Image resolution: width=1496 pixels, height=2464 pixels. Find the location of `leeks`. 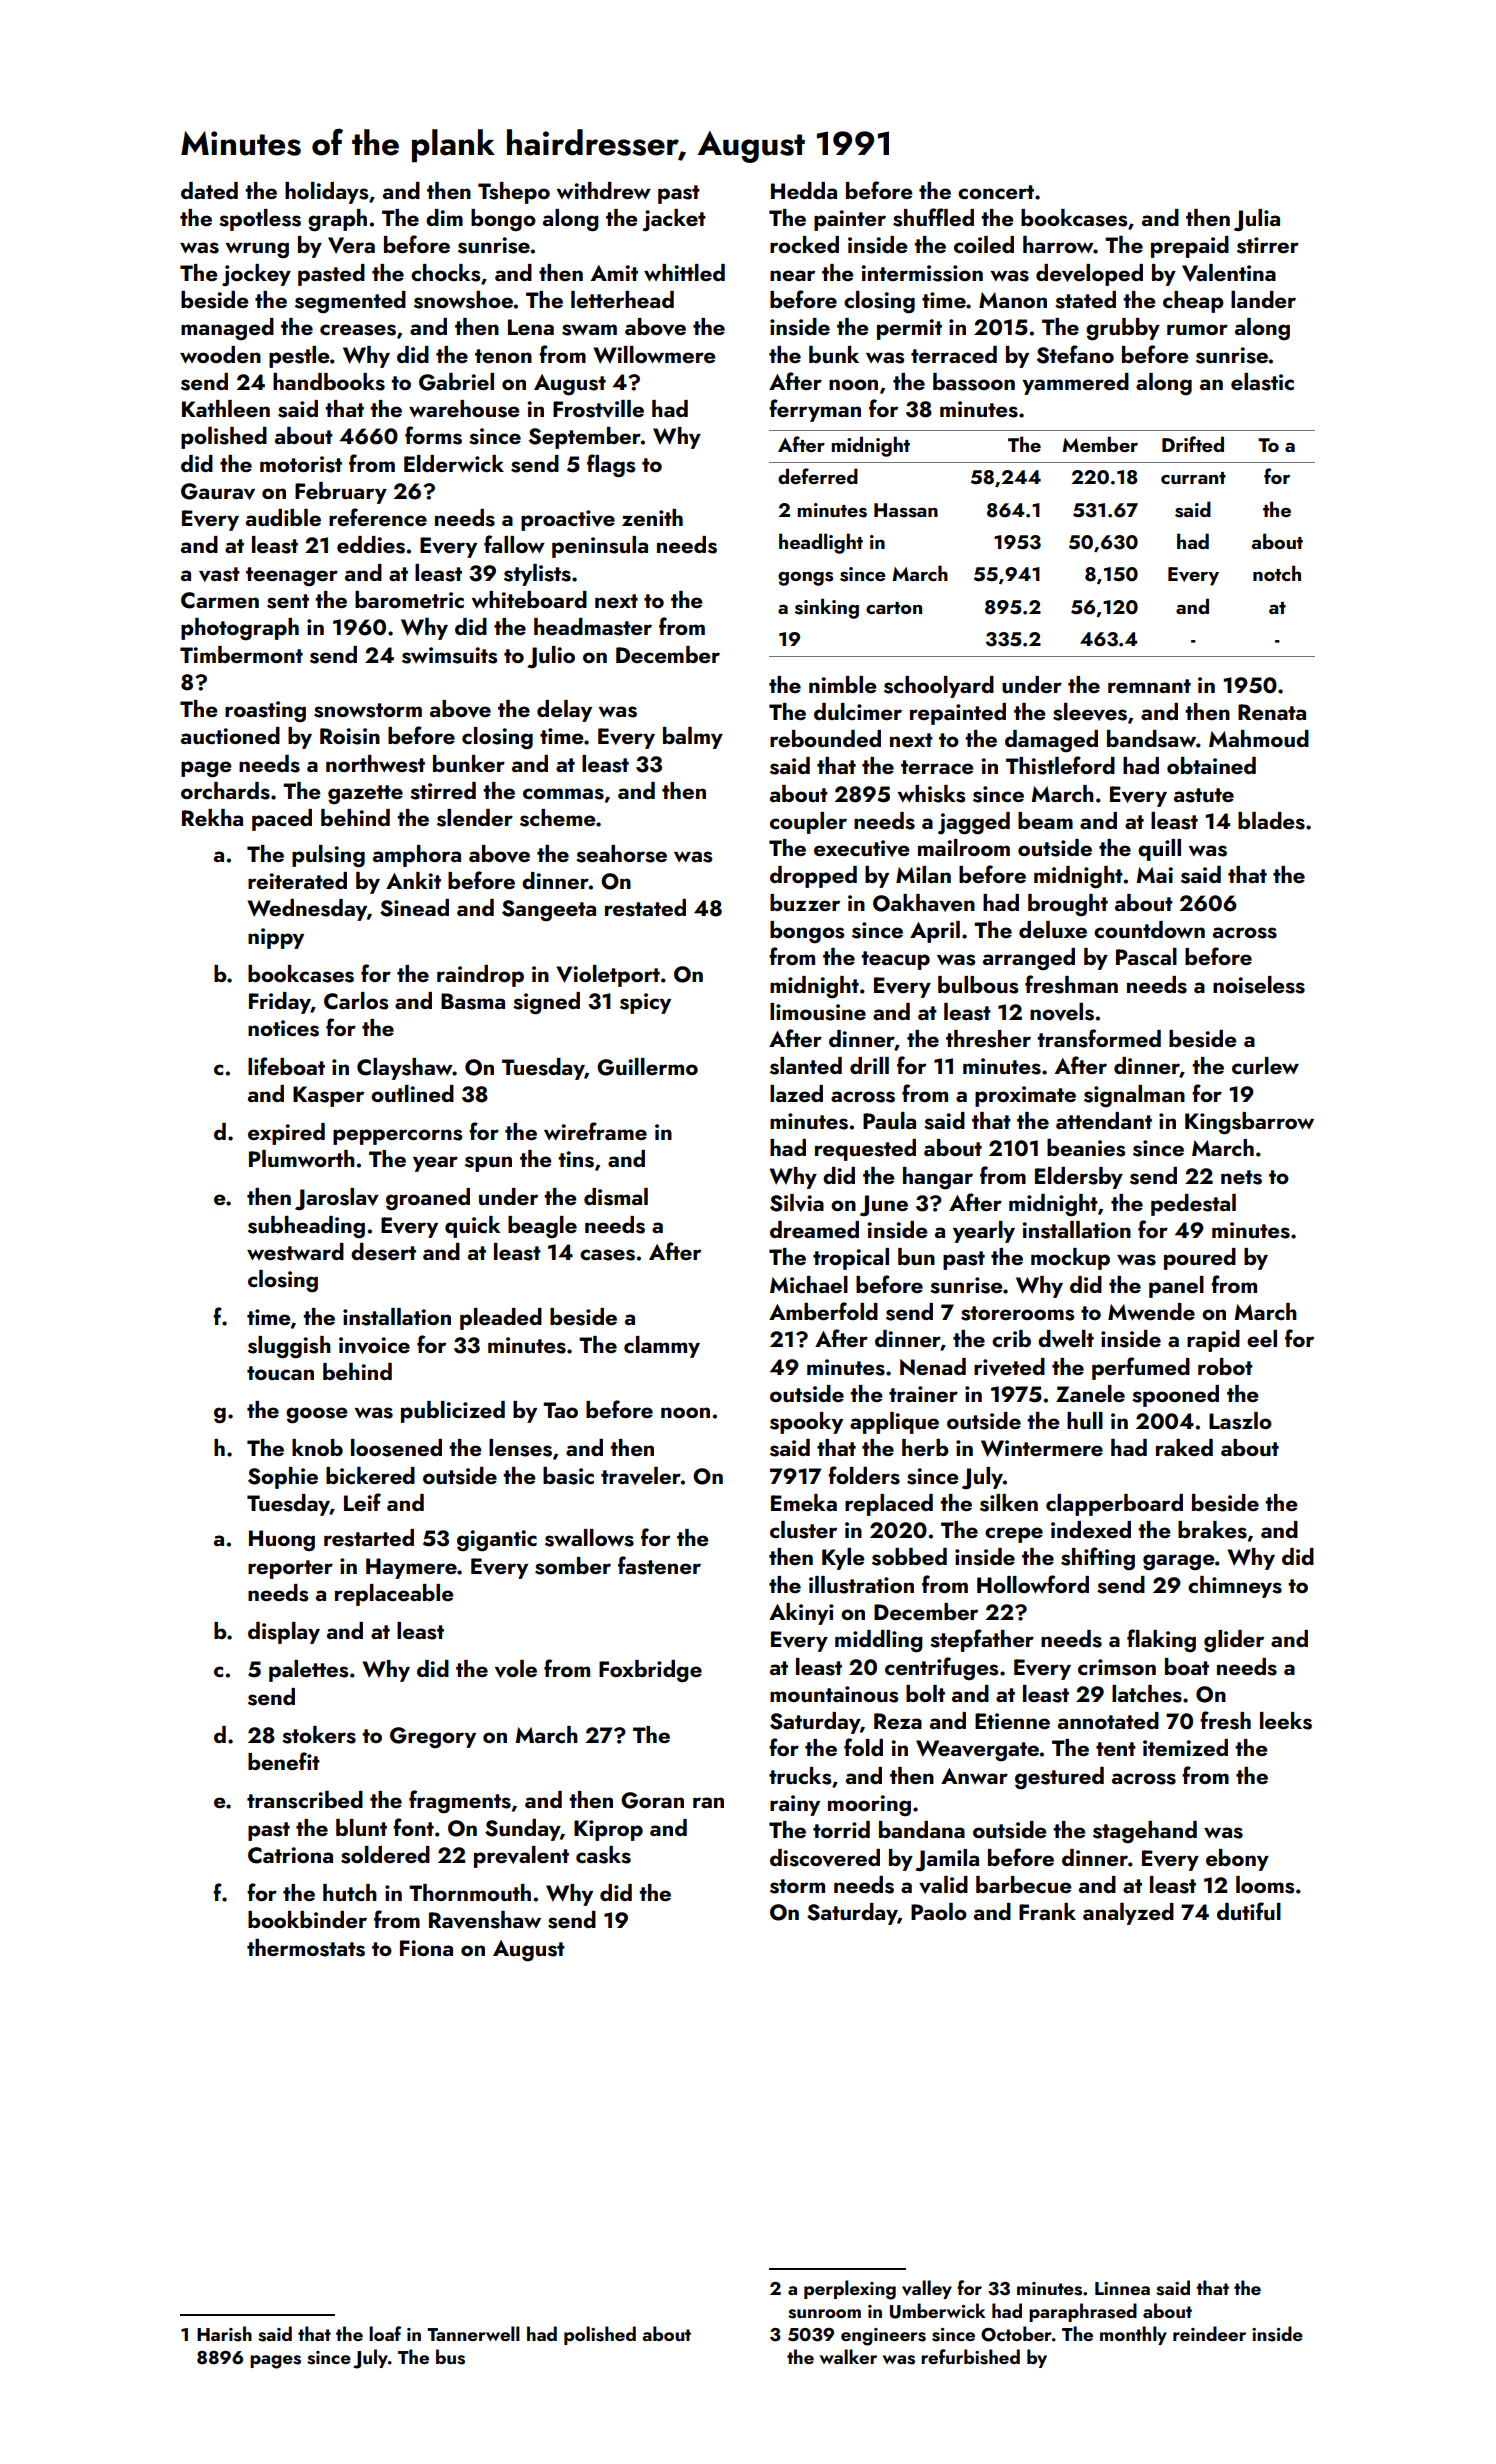

leeks is located at coordinates (1286, 1721).
